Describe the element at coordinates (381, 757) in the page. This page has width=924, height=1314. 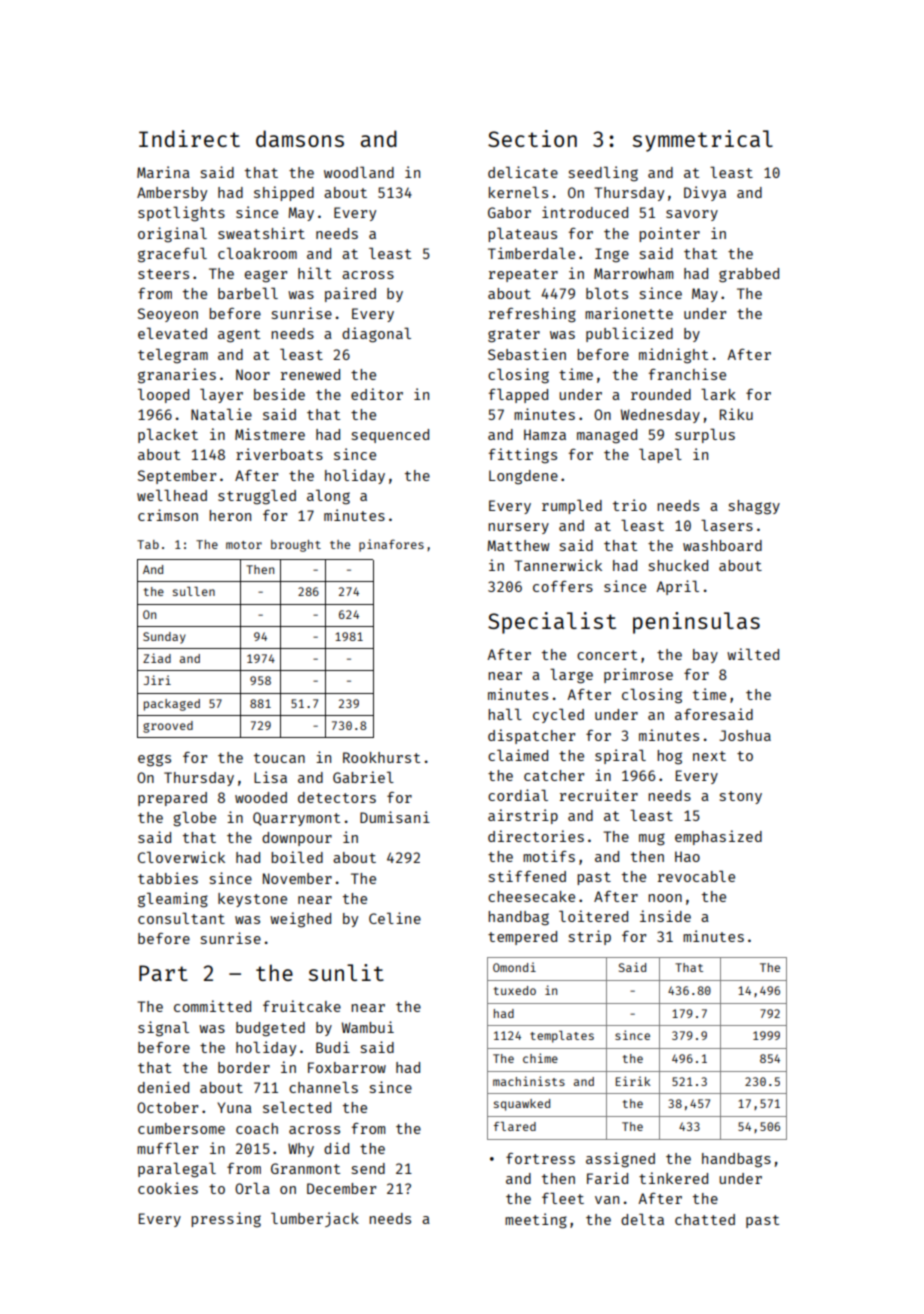
I see `Rookhurst` at that location.
